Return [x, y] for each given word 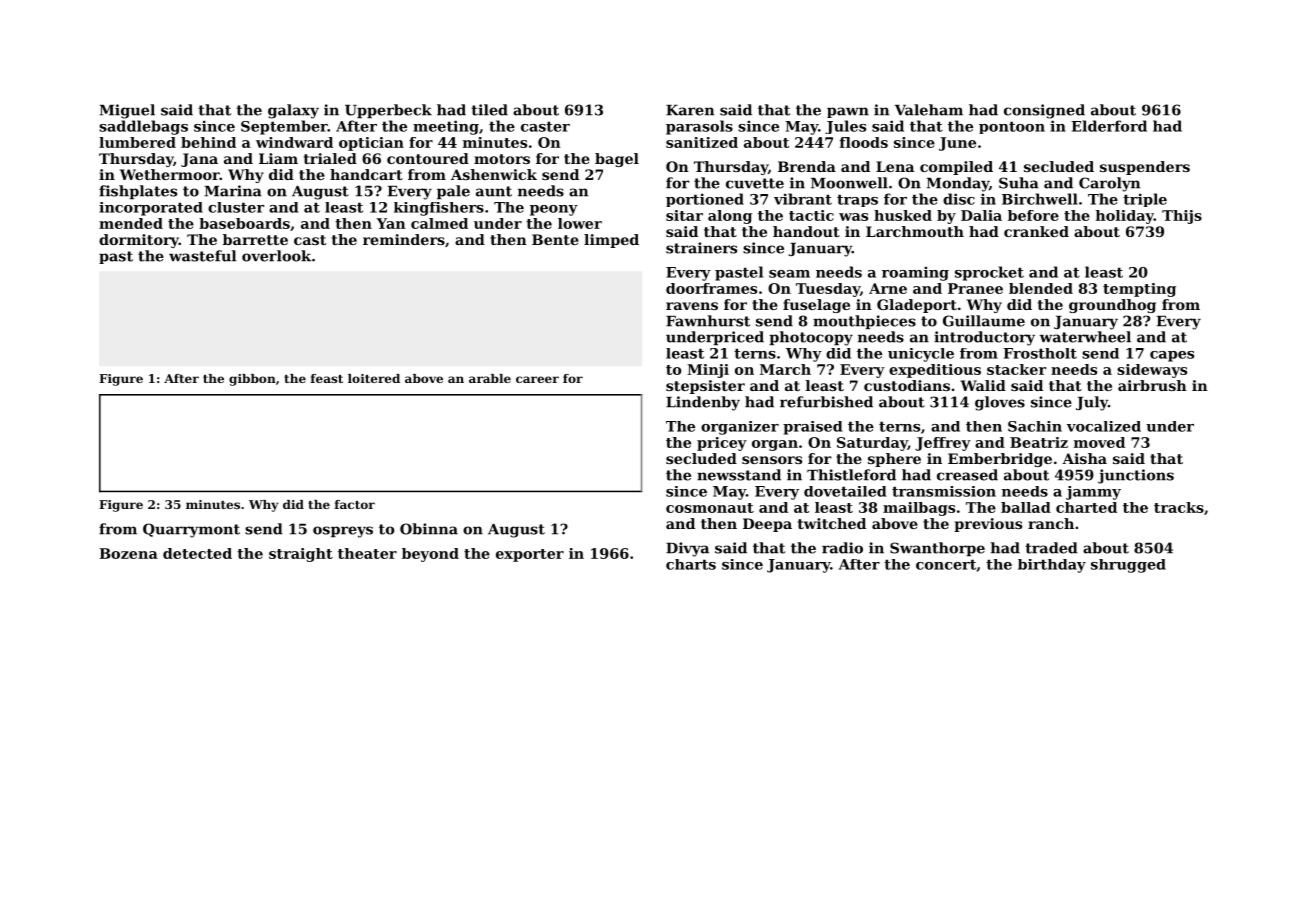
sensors [772, 460]
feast [327, 378]
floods [864, 142]
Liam [278, 158]
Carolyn [1109, 184]
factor [355, 504]
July [1092, 403]
